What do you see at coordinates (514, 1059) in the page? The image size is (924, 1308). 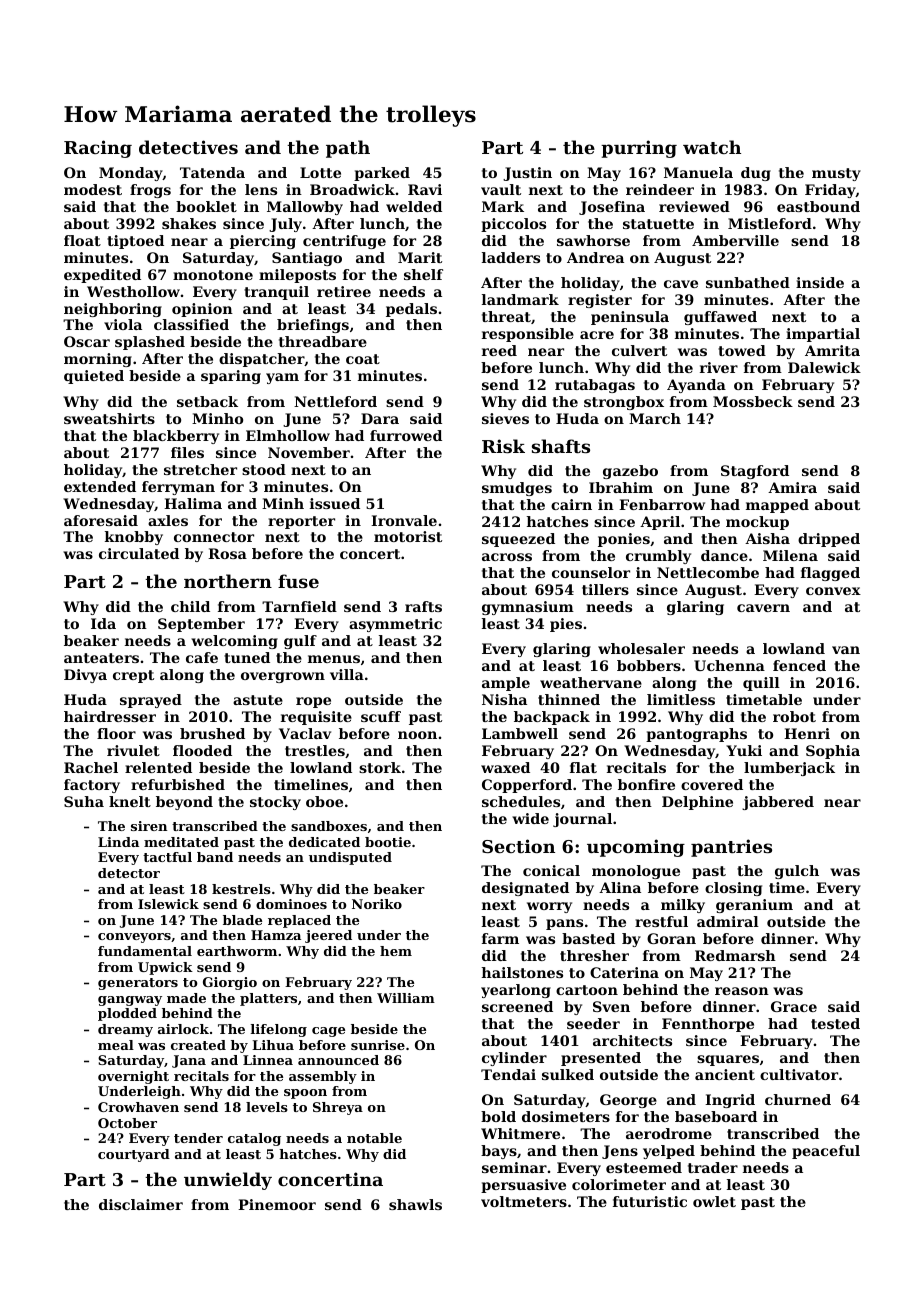 I see `cylinder` at bounding box center [514, 1059].
